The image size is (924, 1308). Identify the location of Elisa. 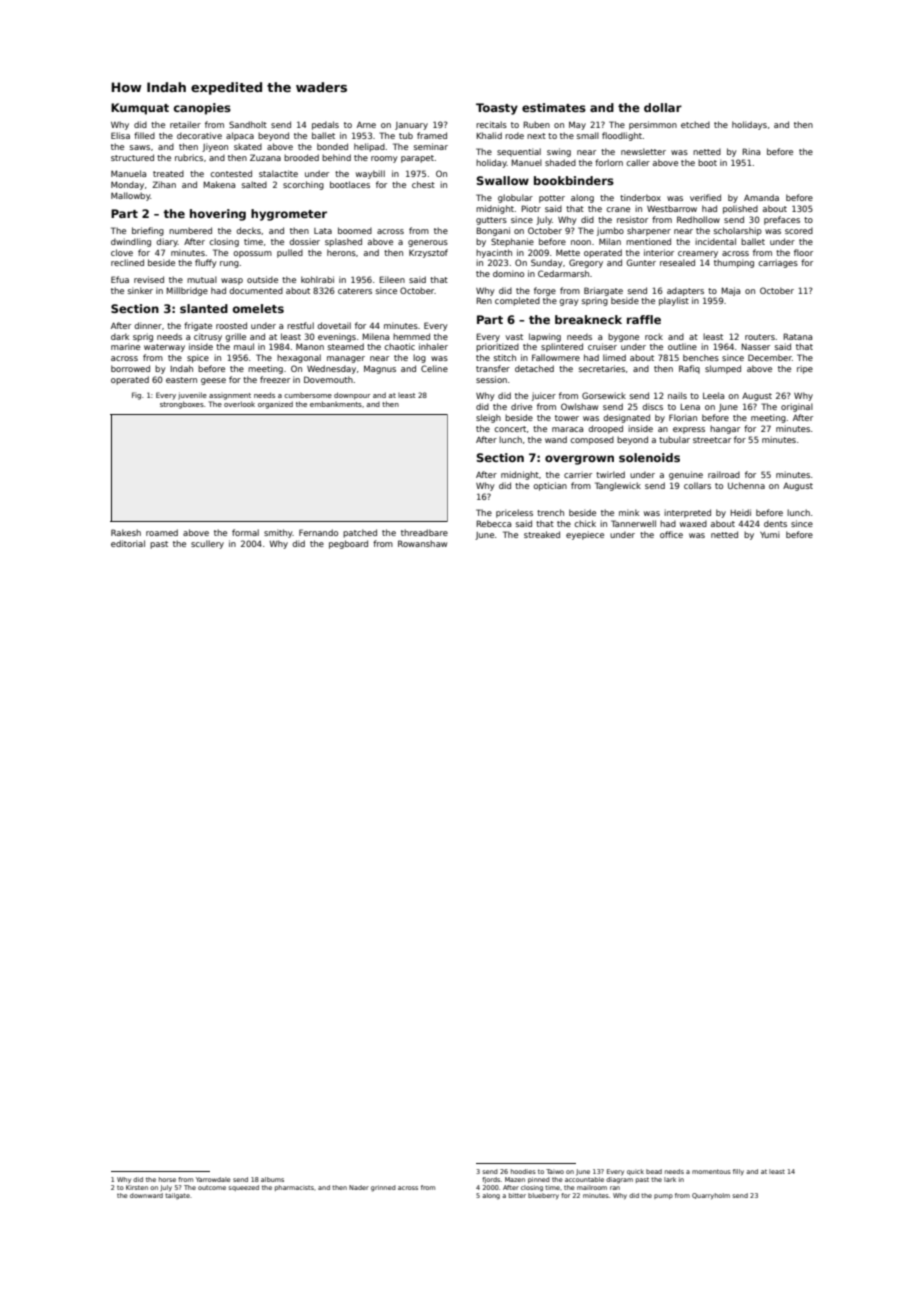
(120, 135).
